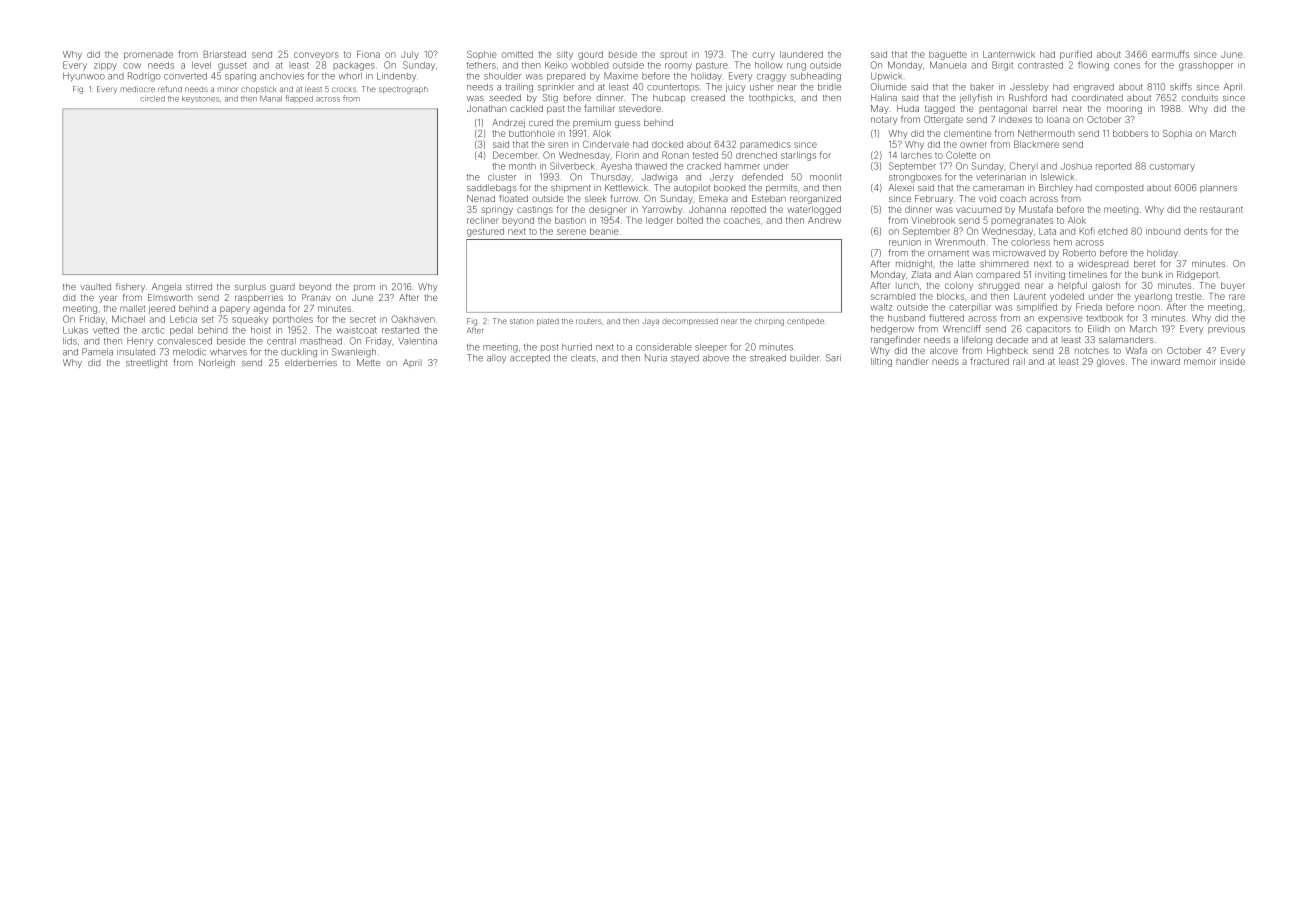 The width and height of the screenshot is (1308, 924). What do you see at coordinates (185, 76) in the screenshot?
I see `converted` at bounding box center [185, 76].
